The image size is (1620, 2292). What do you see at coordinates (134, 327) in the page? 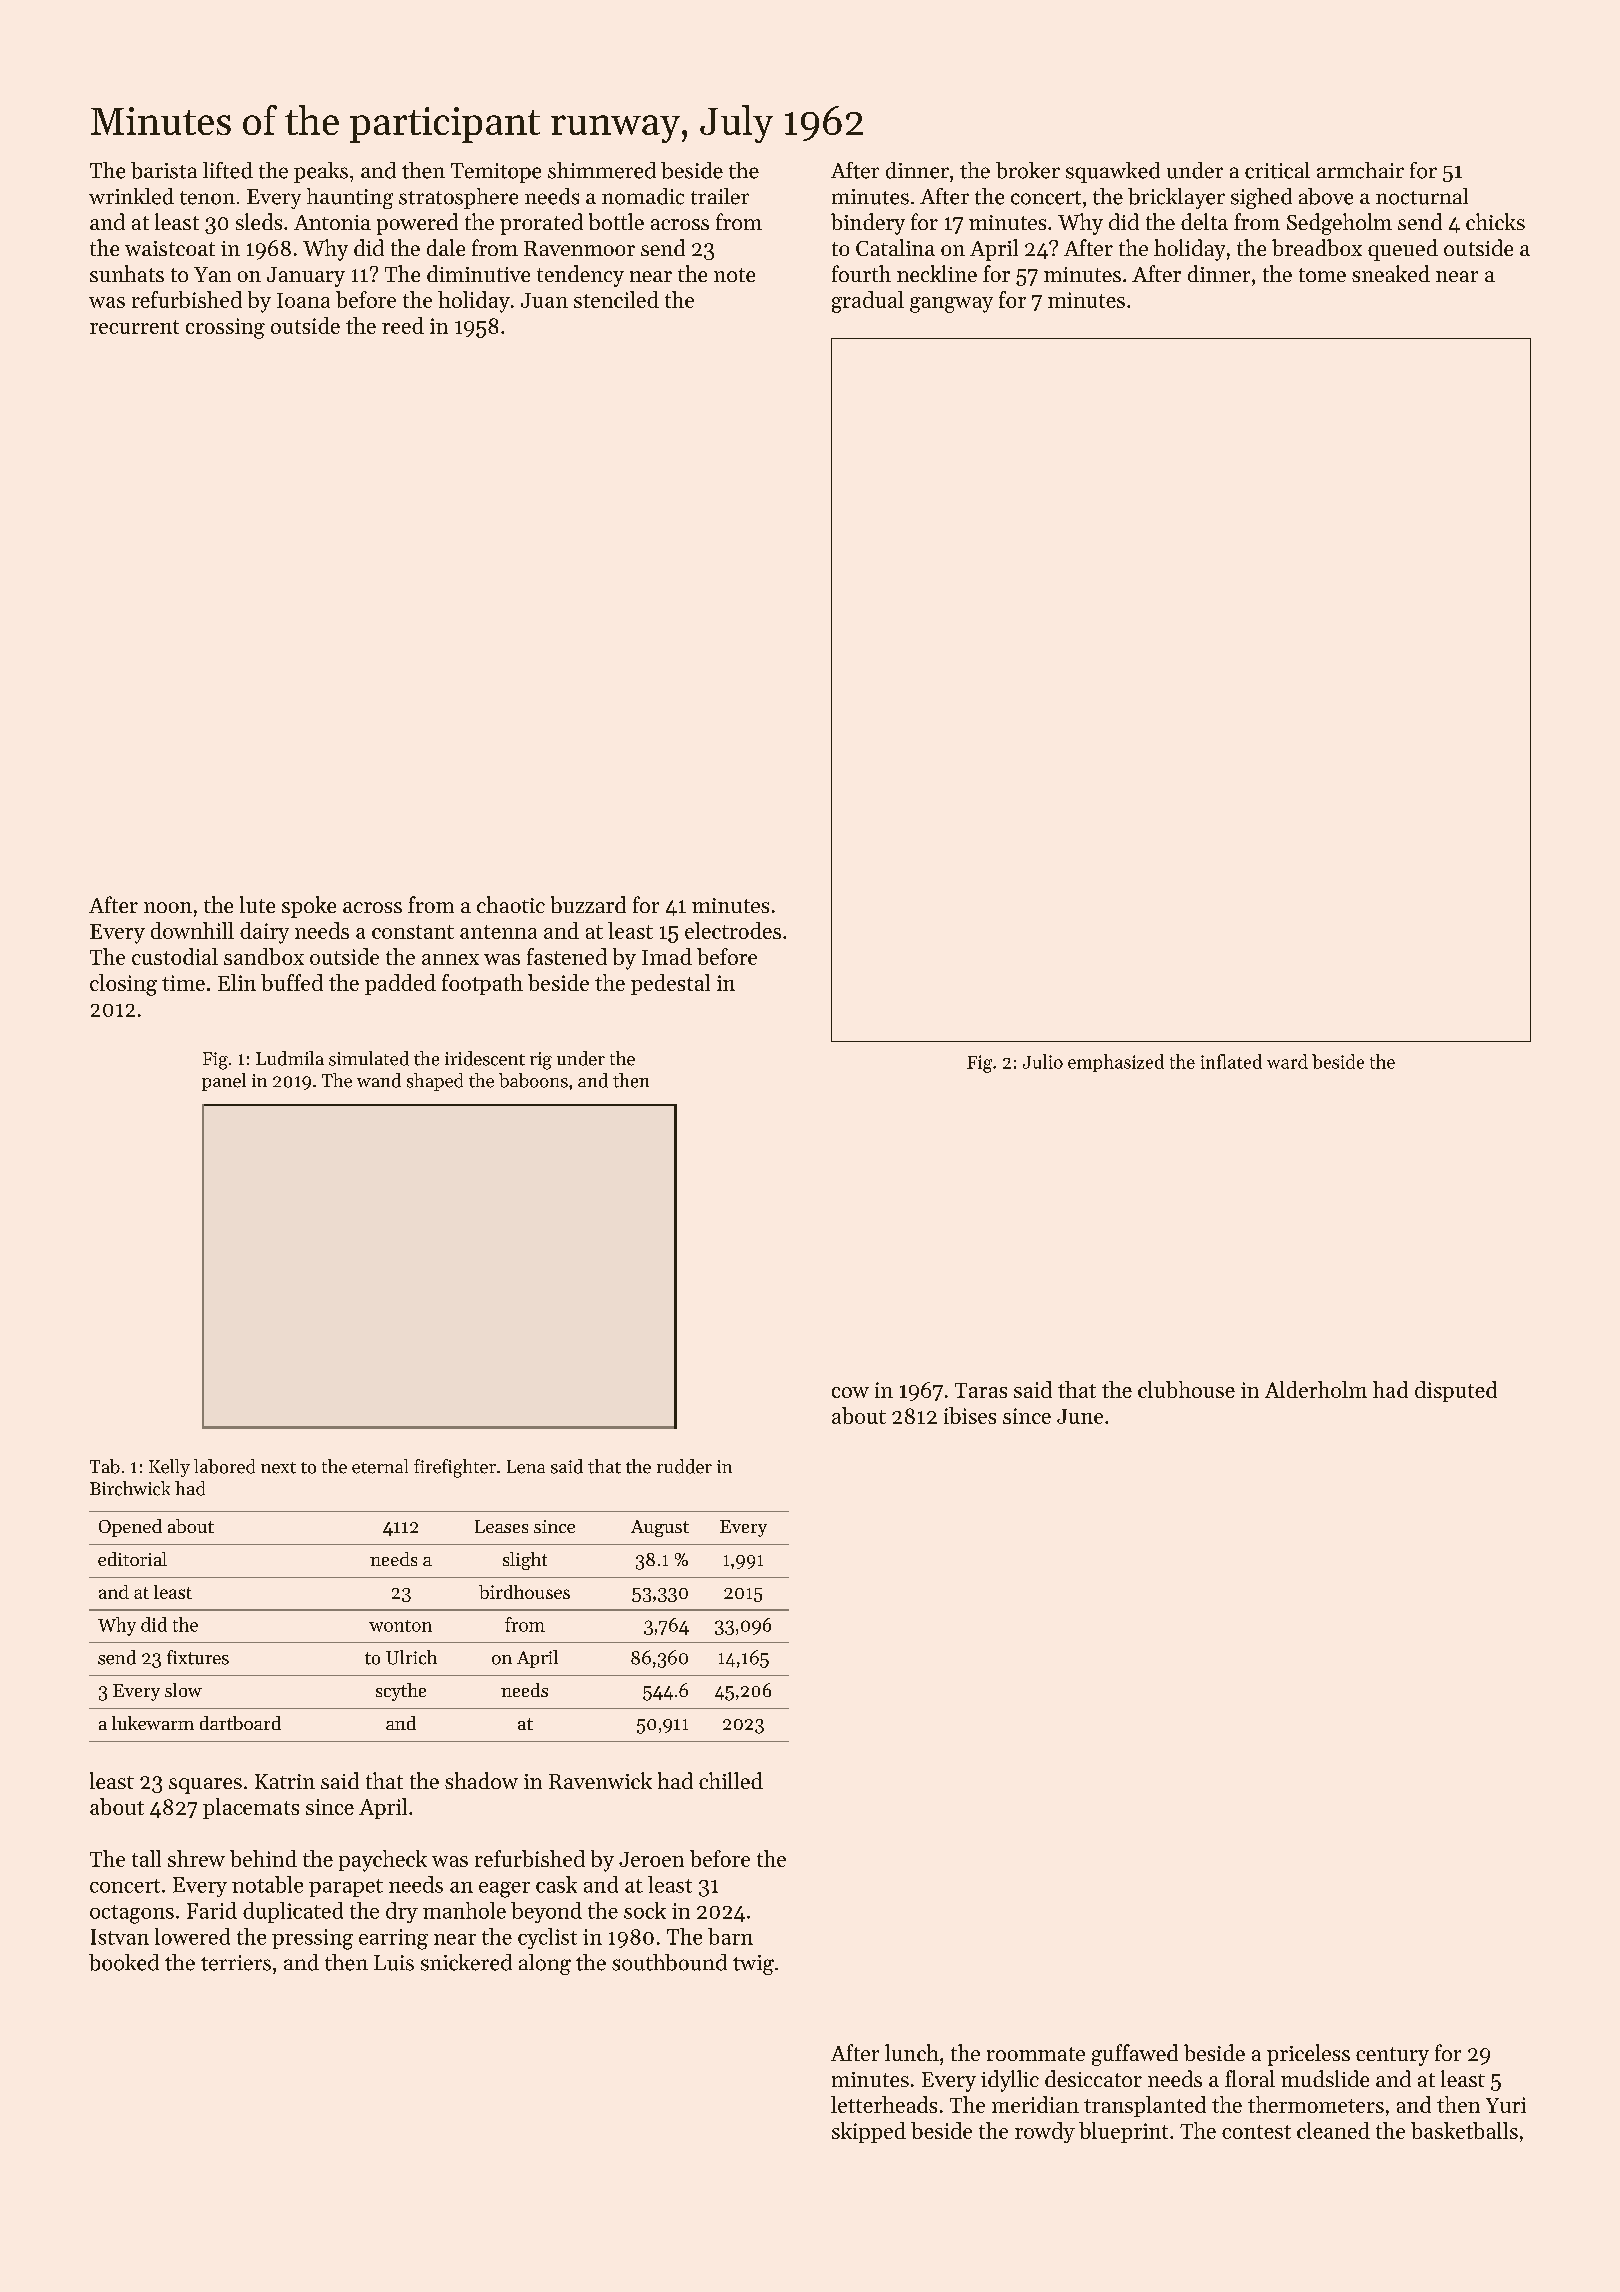
I see `recurrent` at bounding box center [134, 327].
